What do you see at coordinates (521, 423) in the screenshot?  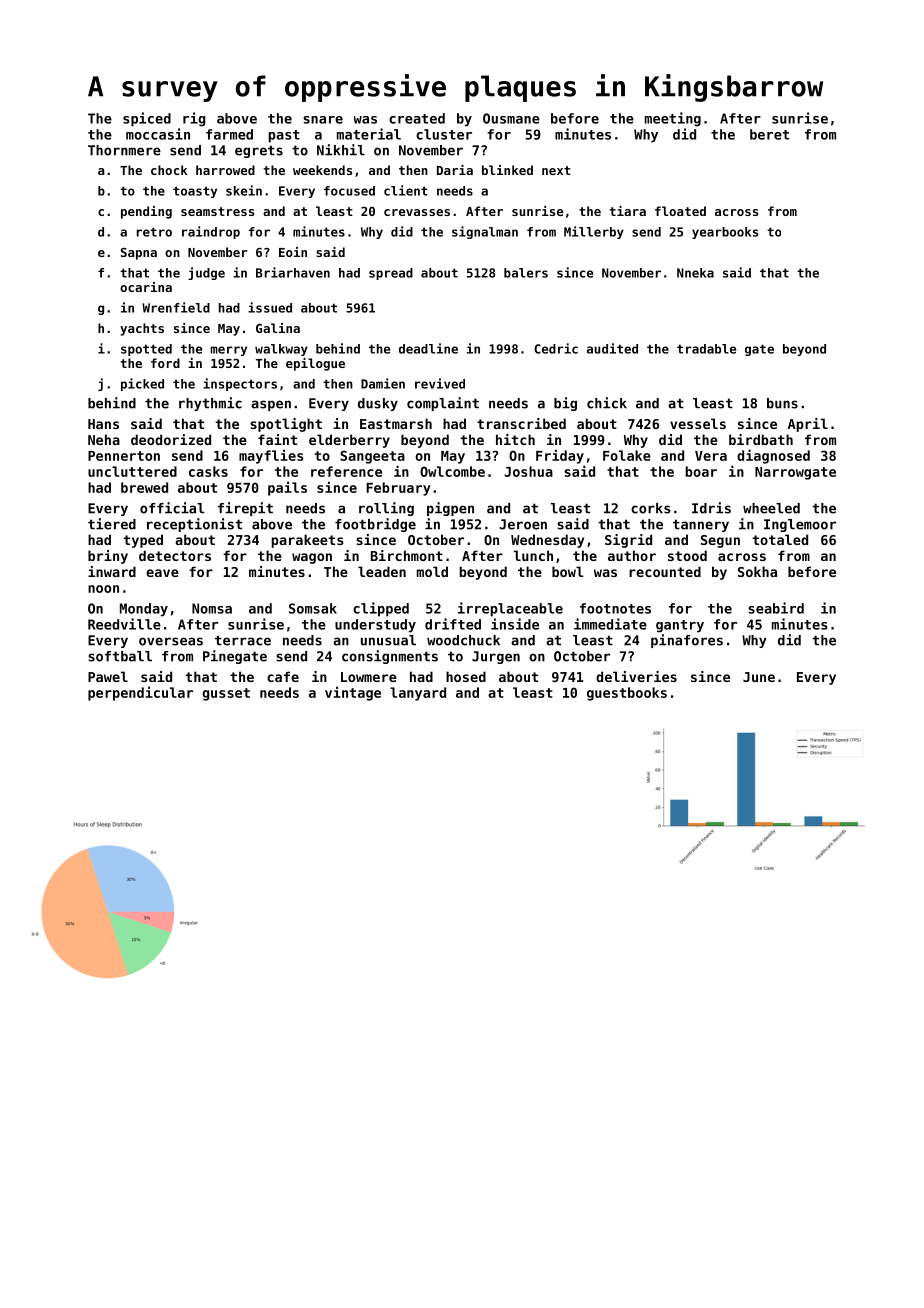 I see `transcribed` at bounding box center [521, 423].
